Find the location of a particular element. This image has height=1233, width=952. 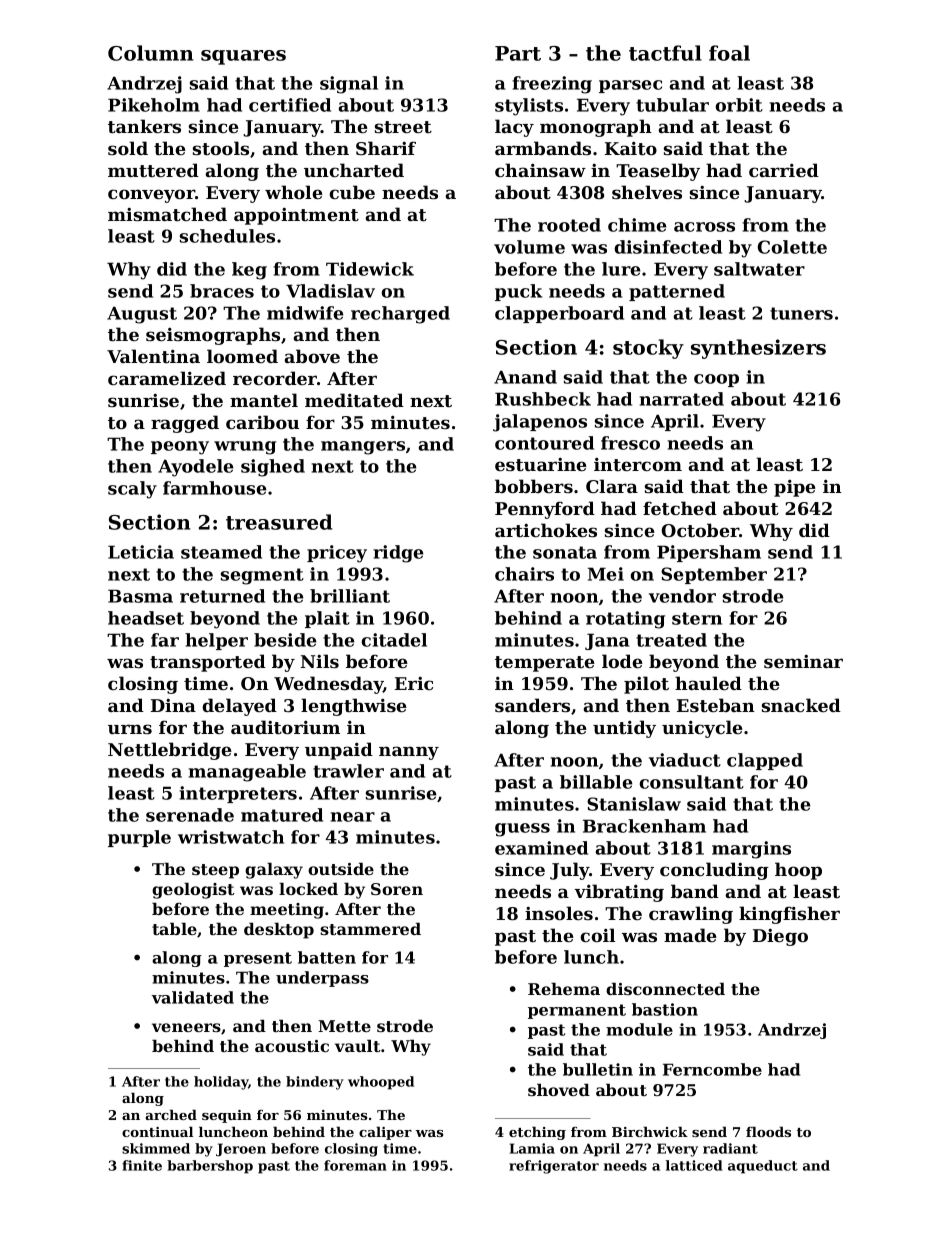

carried is located at coordinates (784, 170).
